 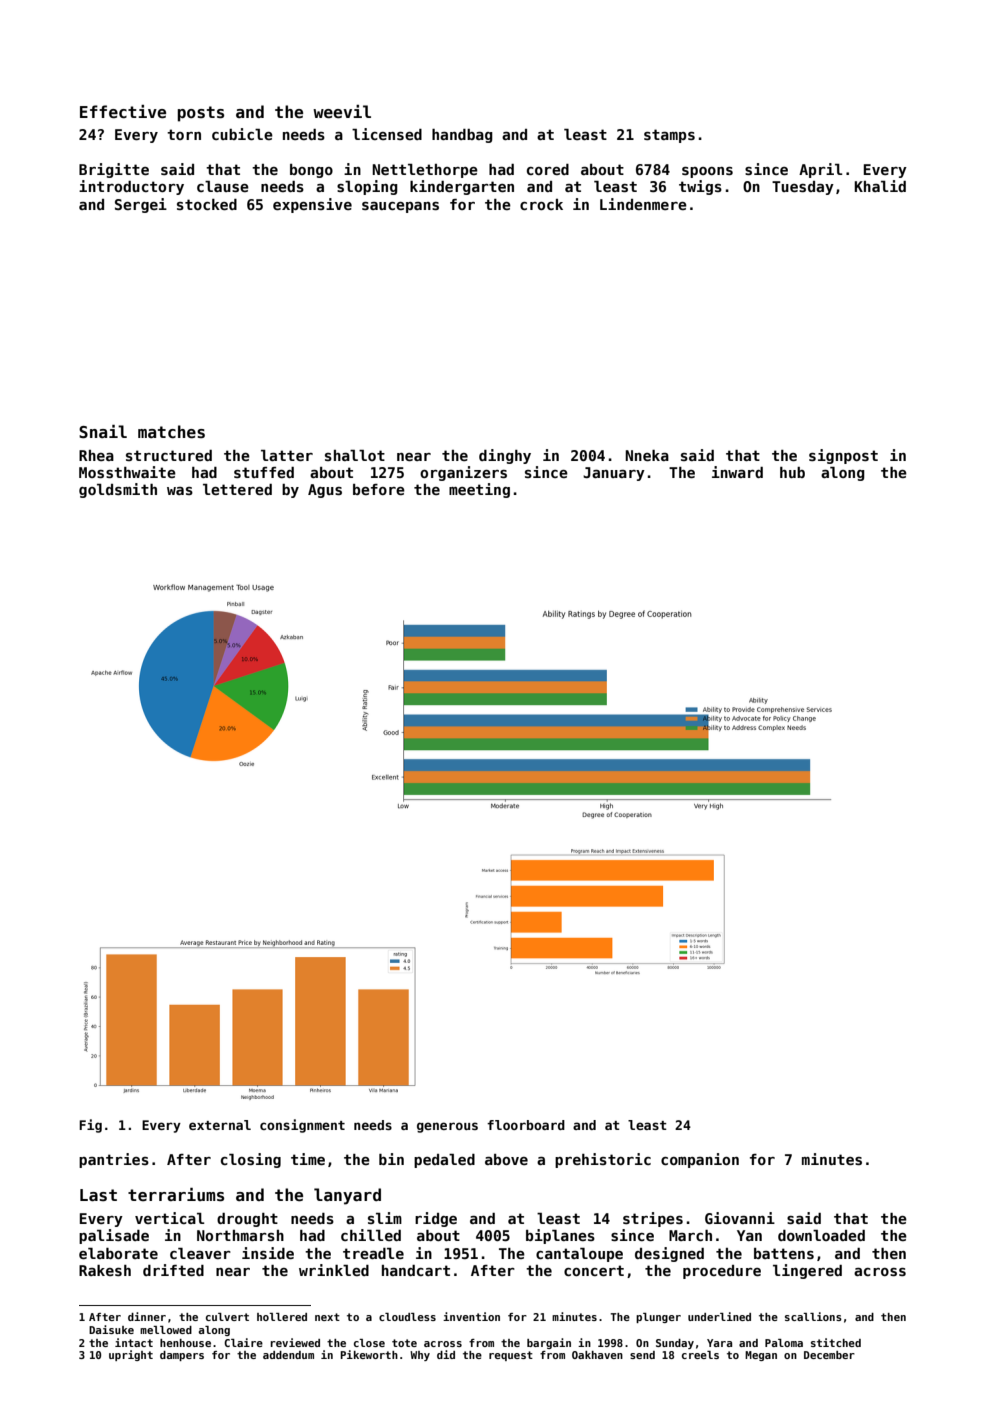 I want to click on Khalid, so click(x=880, y=186).
